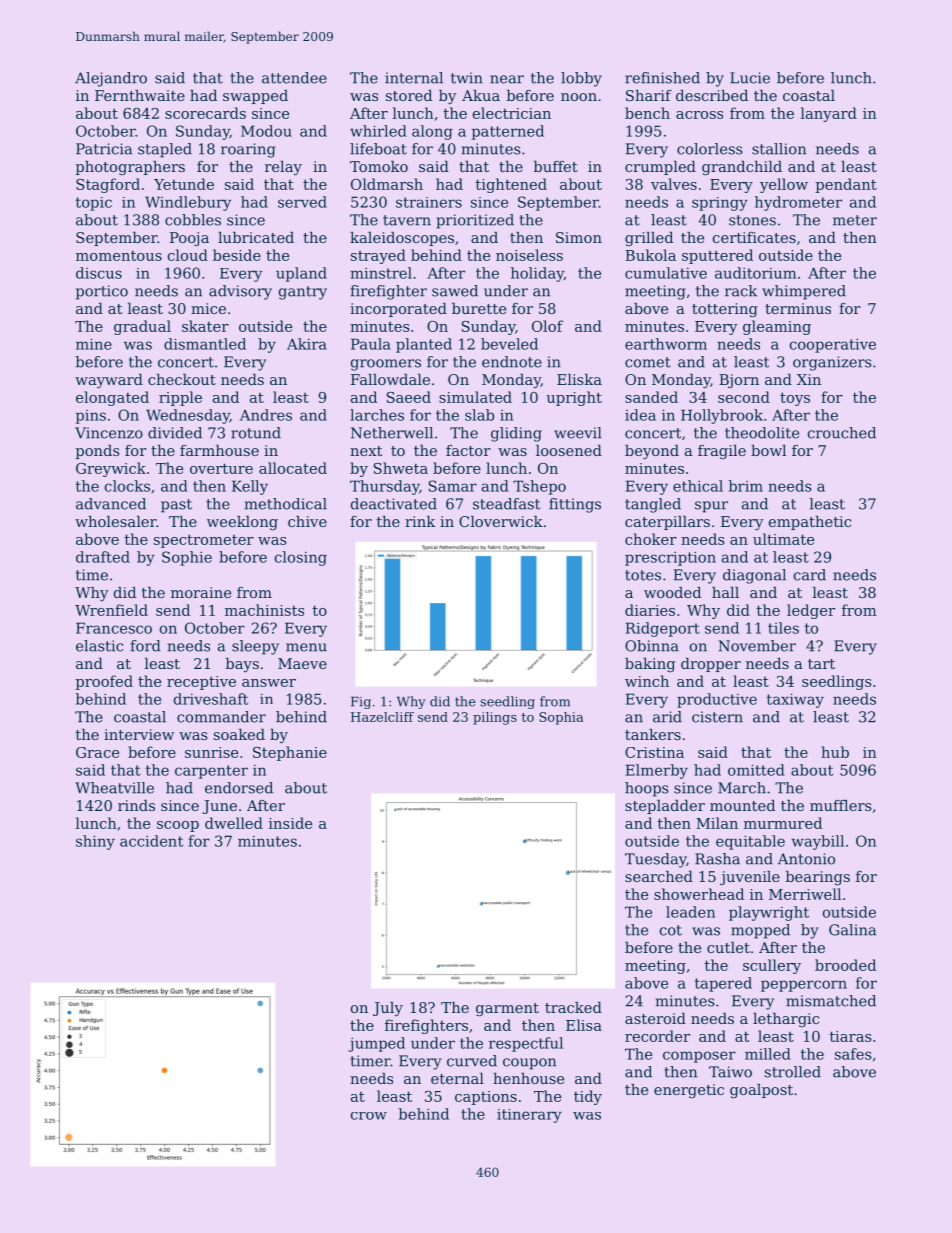  What do you see at coordinates (761, 1091) in the screenshot?
I see `goalpost` at bounding box center [761, 1091].
